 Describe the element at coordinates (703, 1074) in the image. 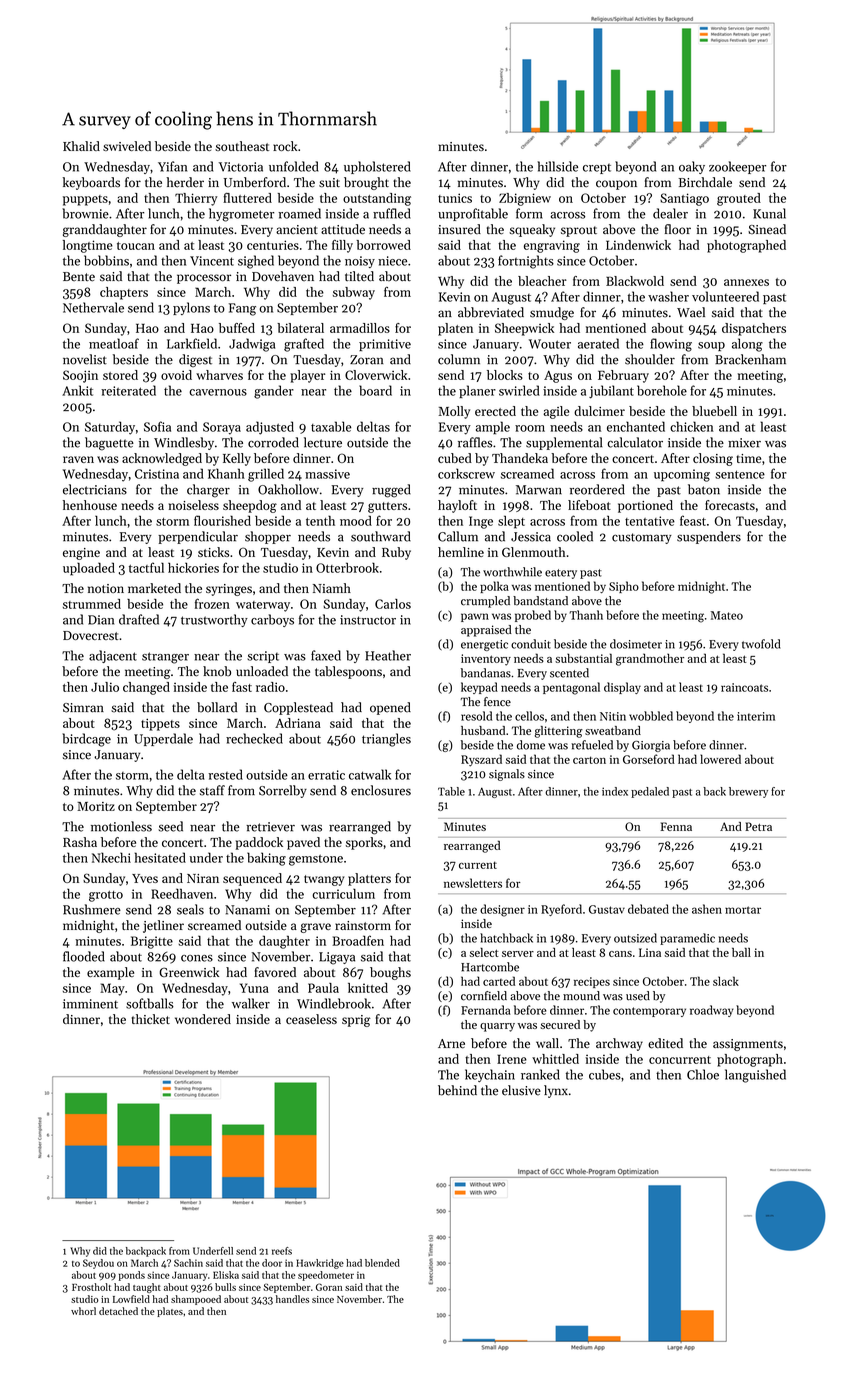

I see `Chloe` at that location.
